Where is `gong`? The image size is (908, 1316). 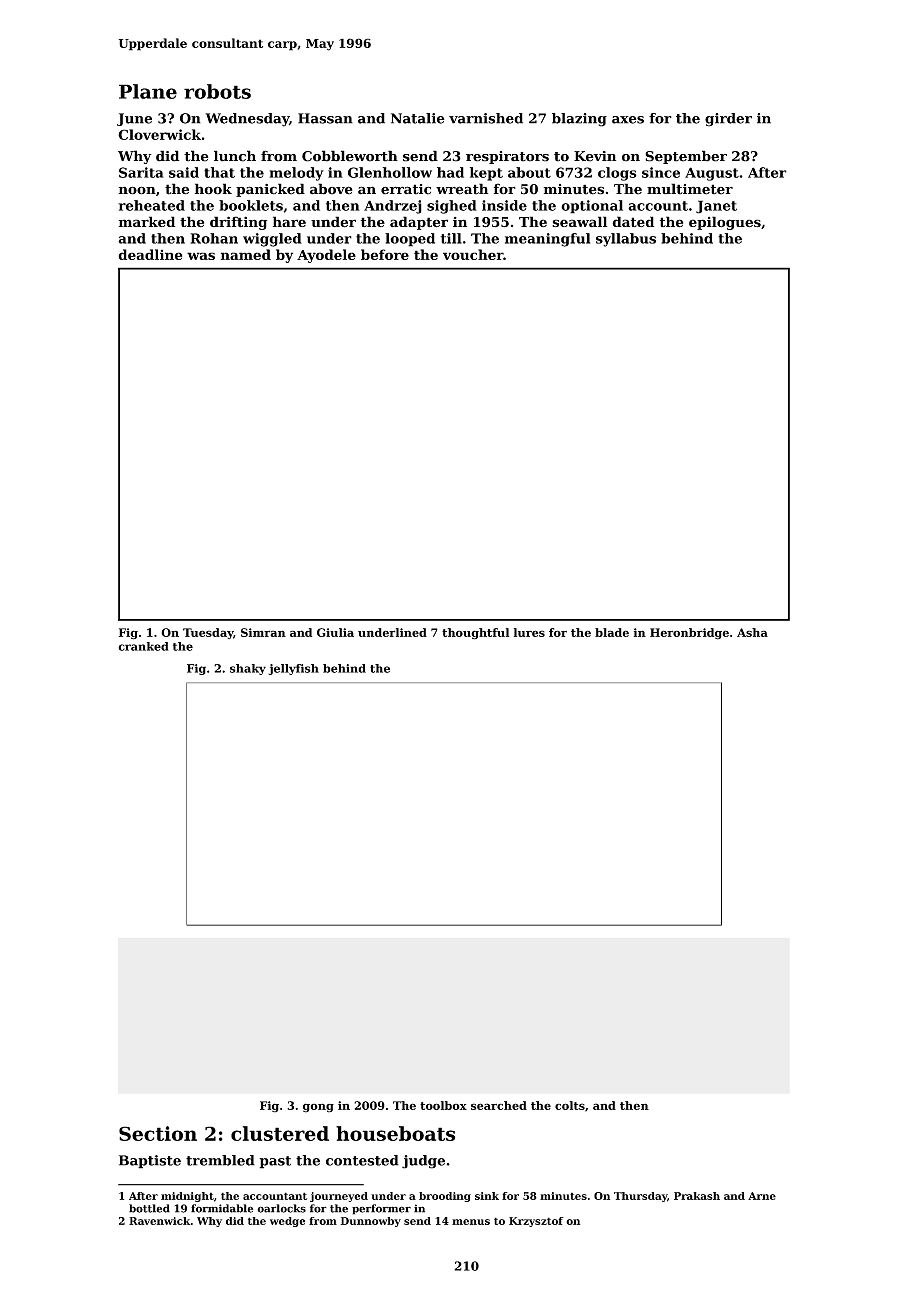
gong is located at coordinates (318, 1108).
